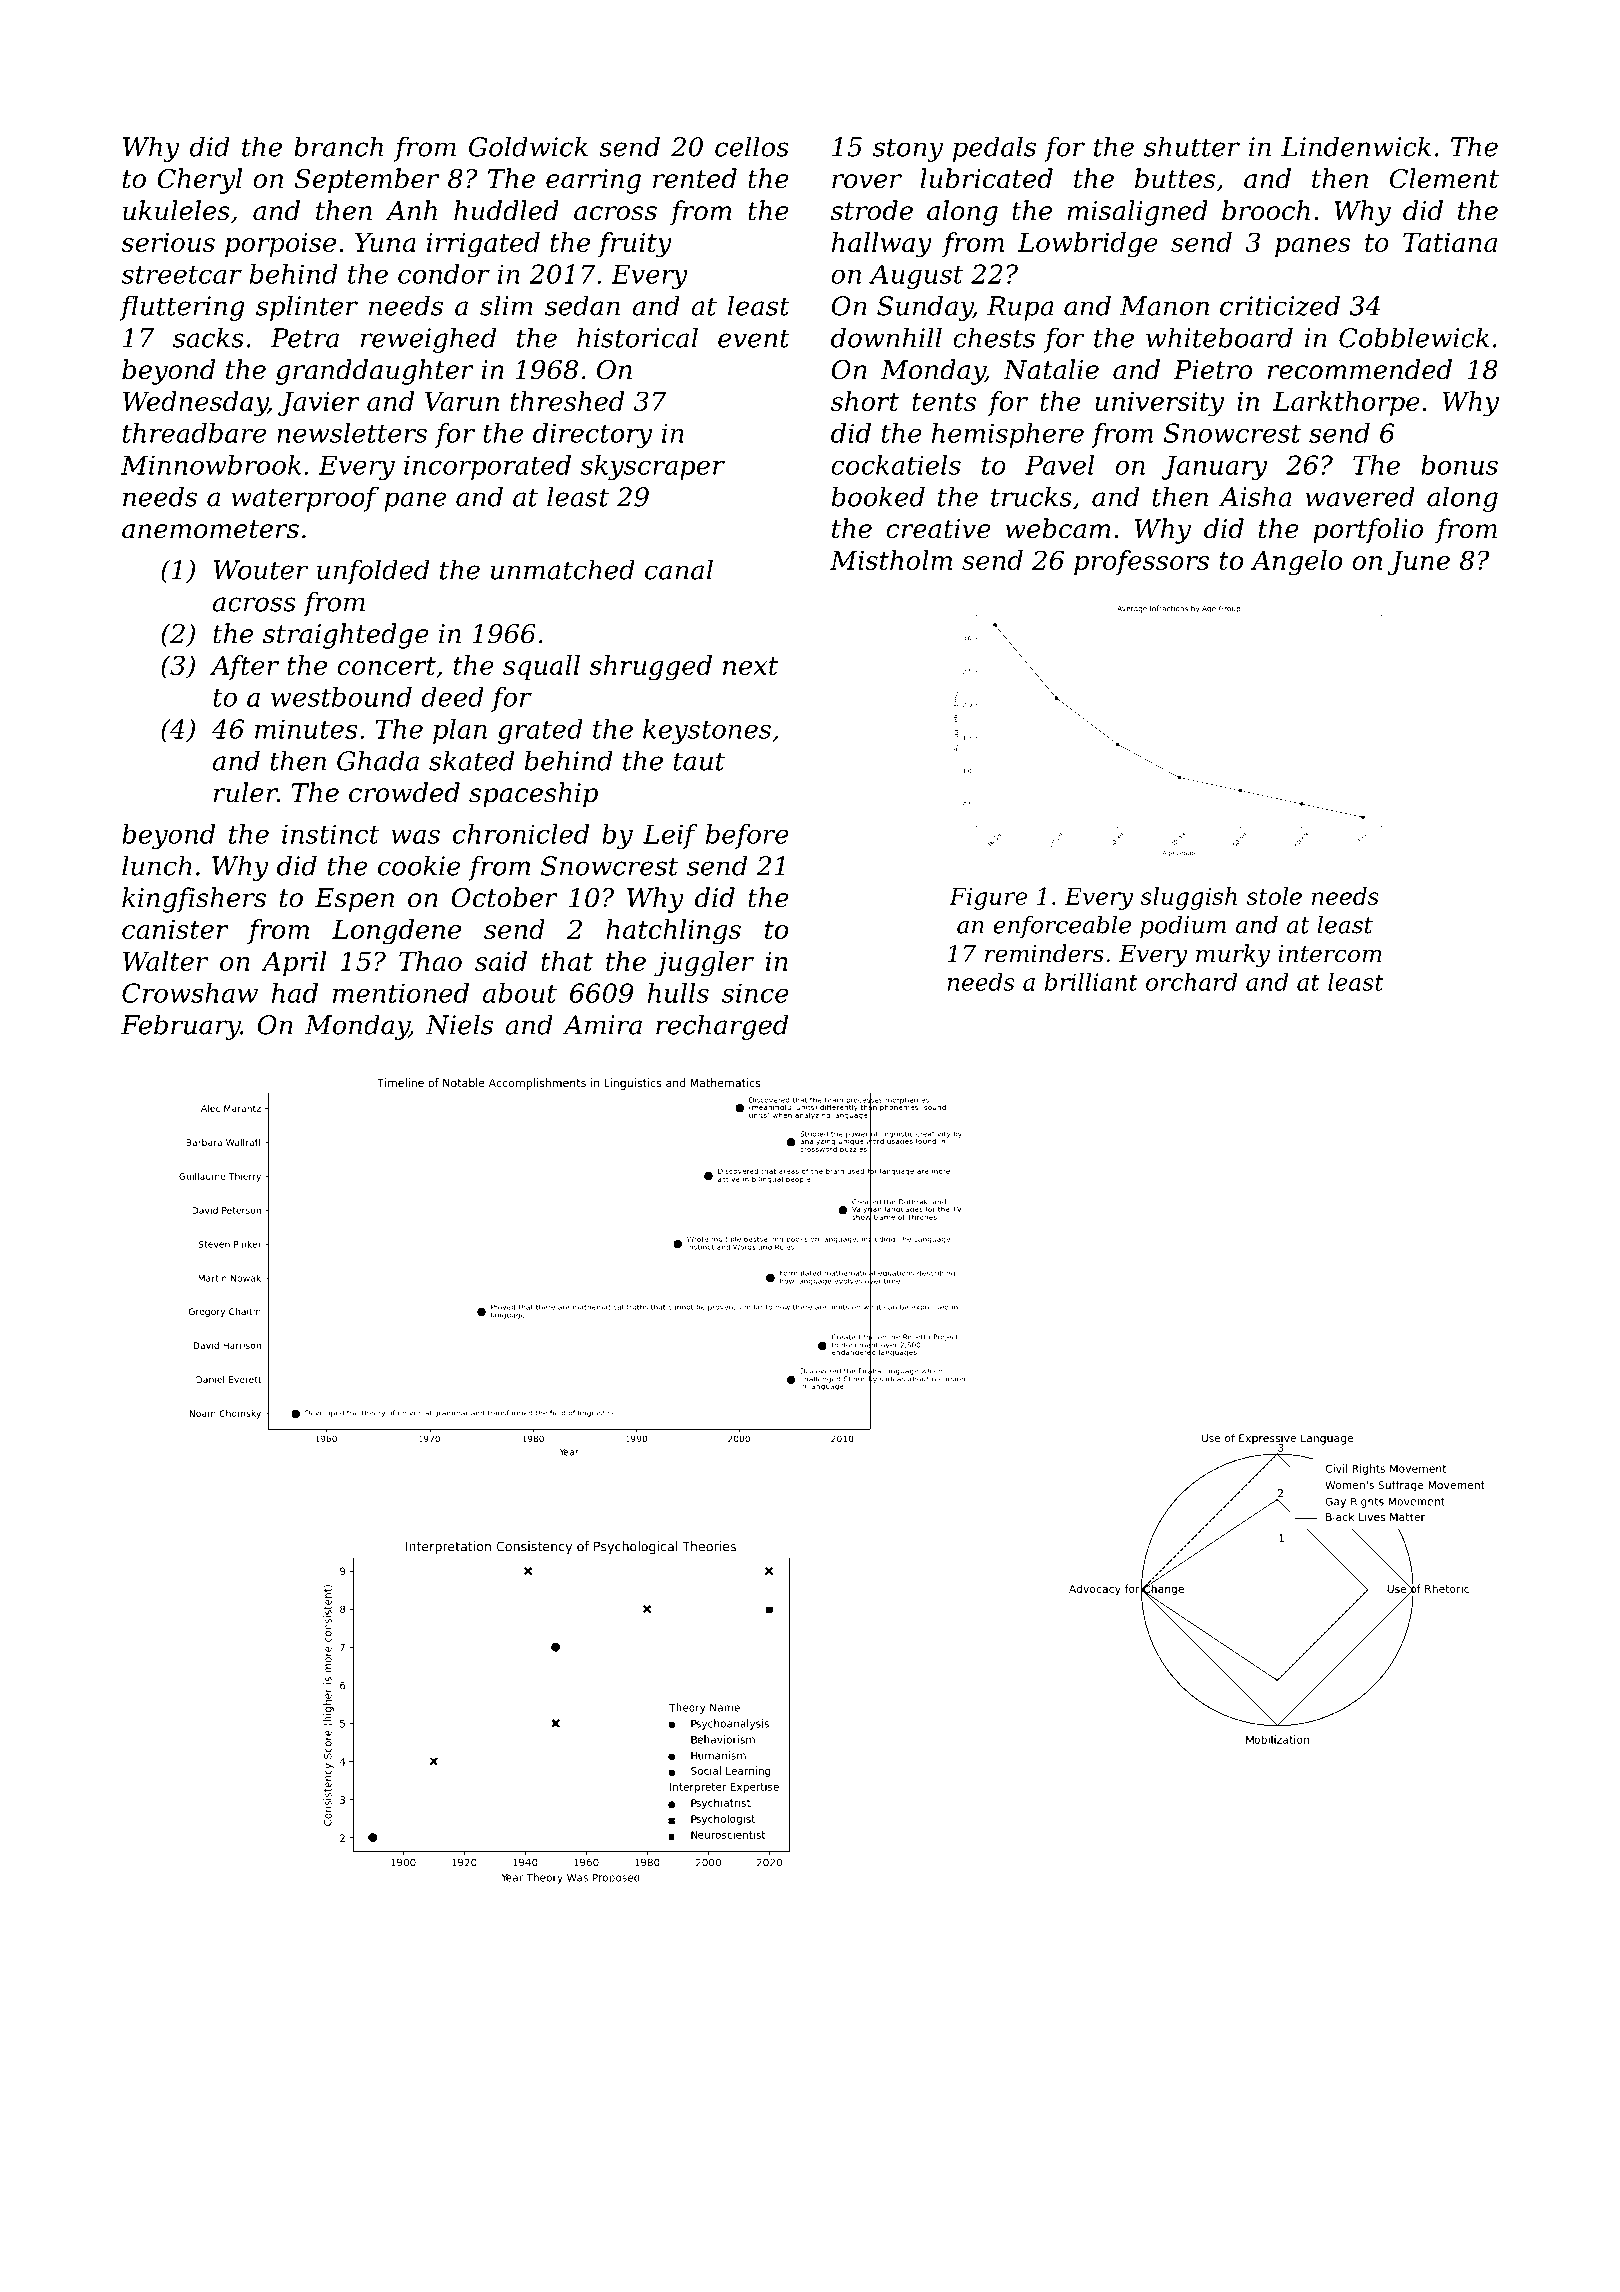 This screenshot has width=1620, height=2292. What do you see at coordinates (1192, 146) in the screenshot?
I see `shutter` at bounding box center [1192, 146].
